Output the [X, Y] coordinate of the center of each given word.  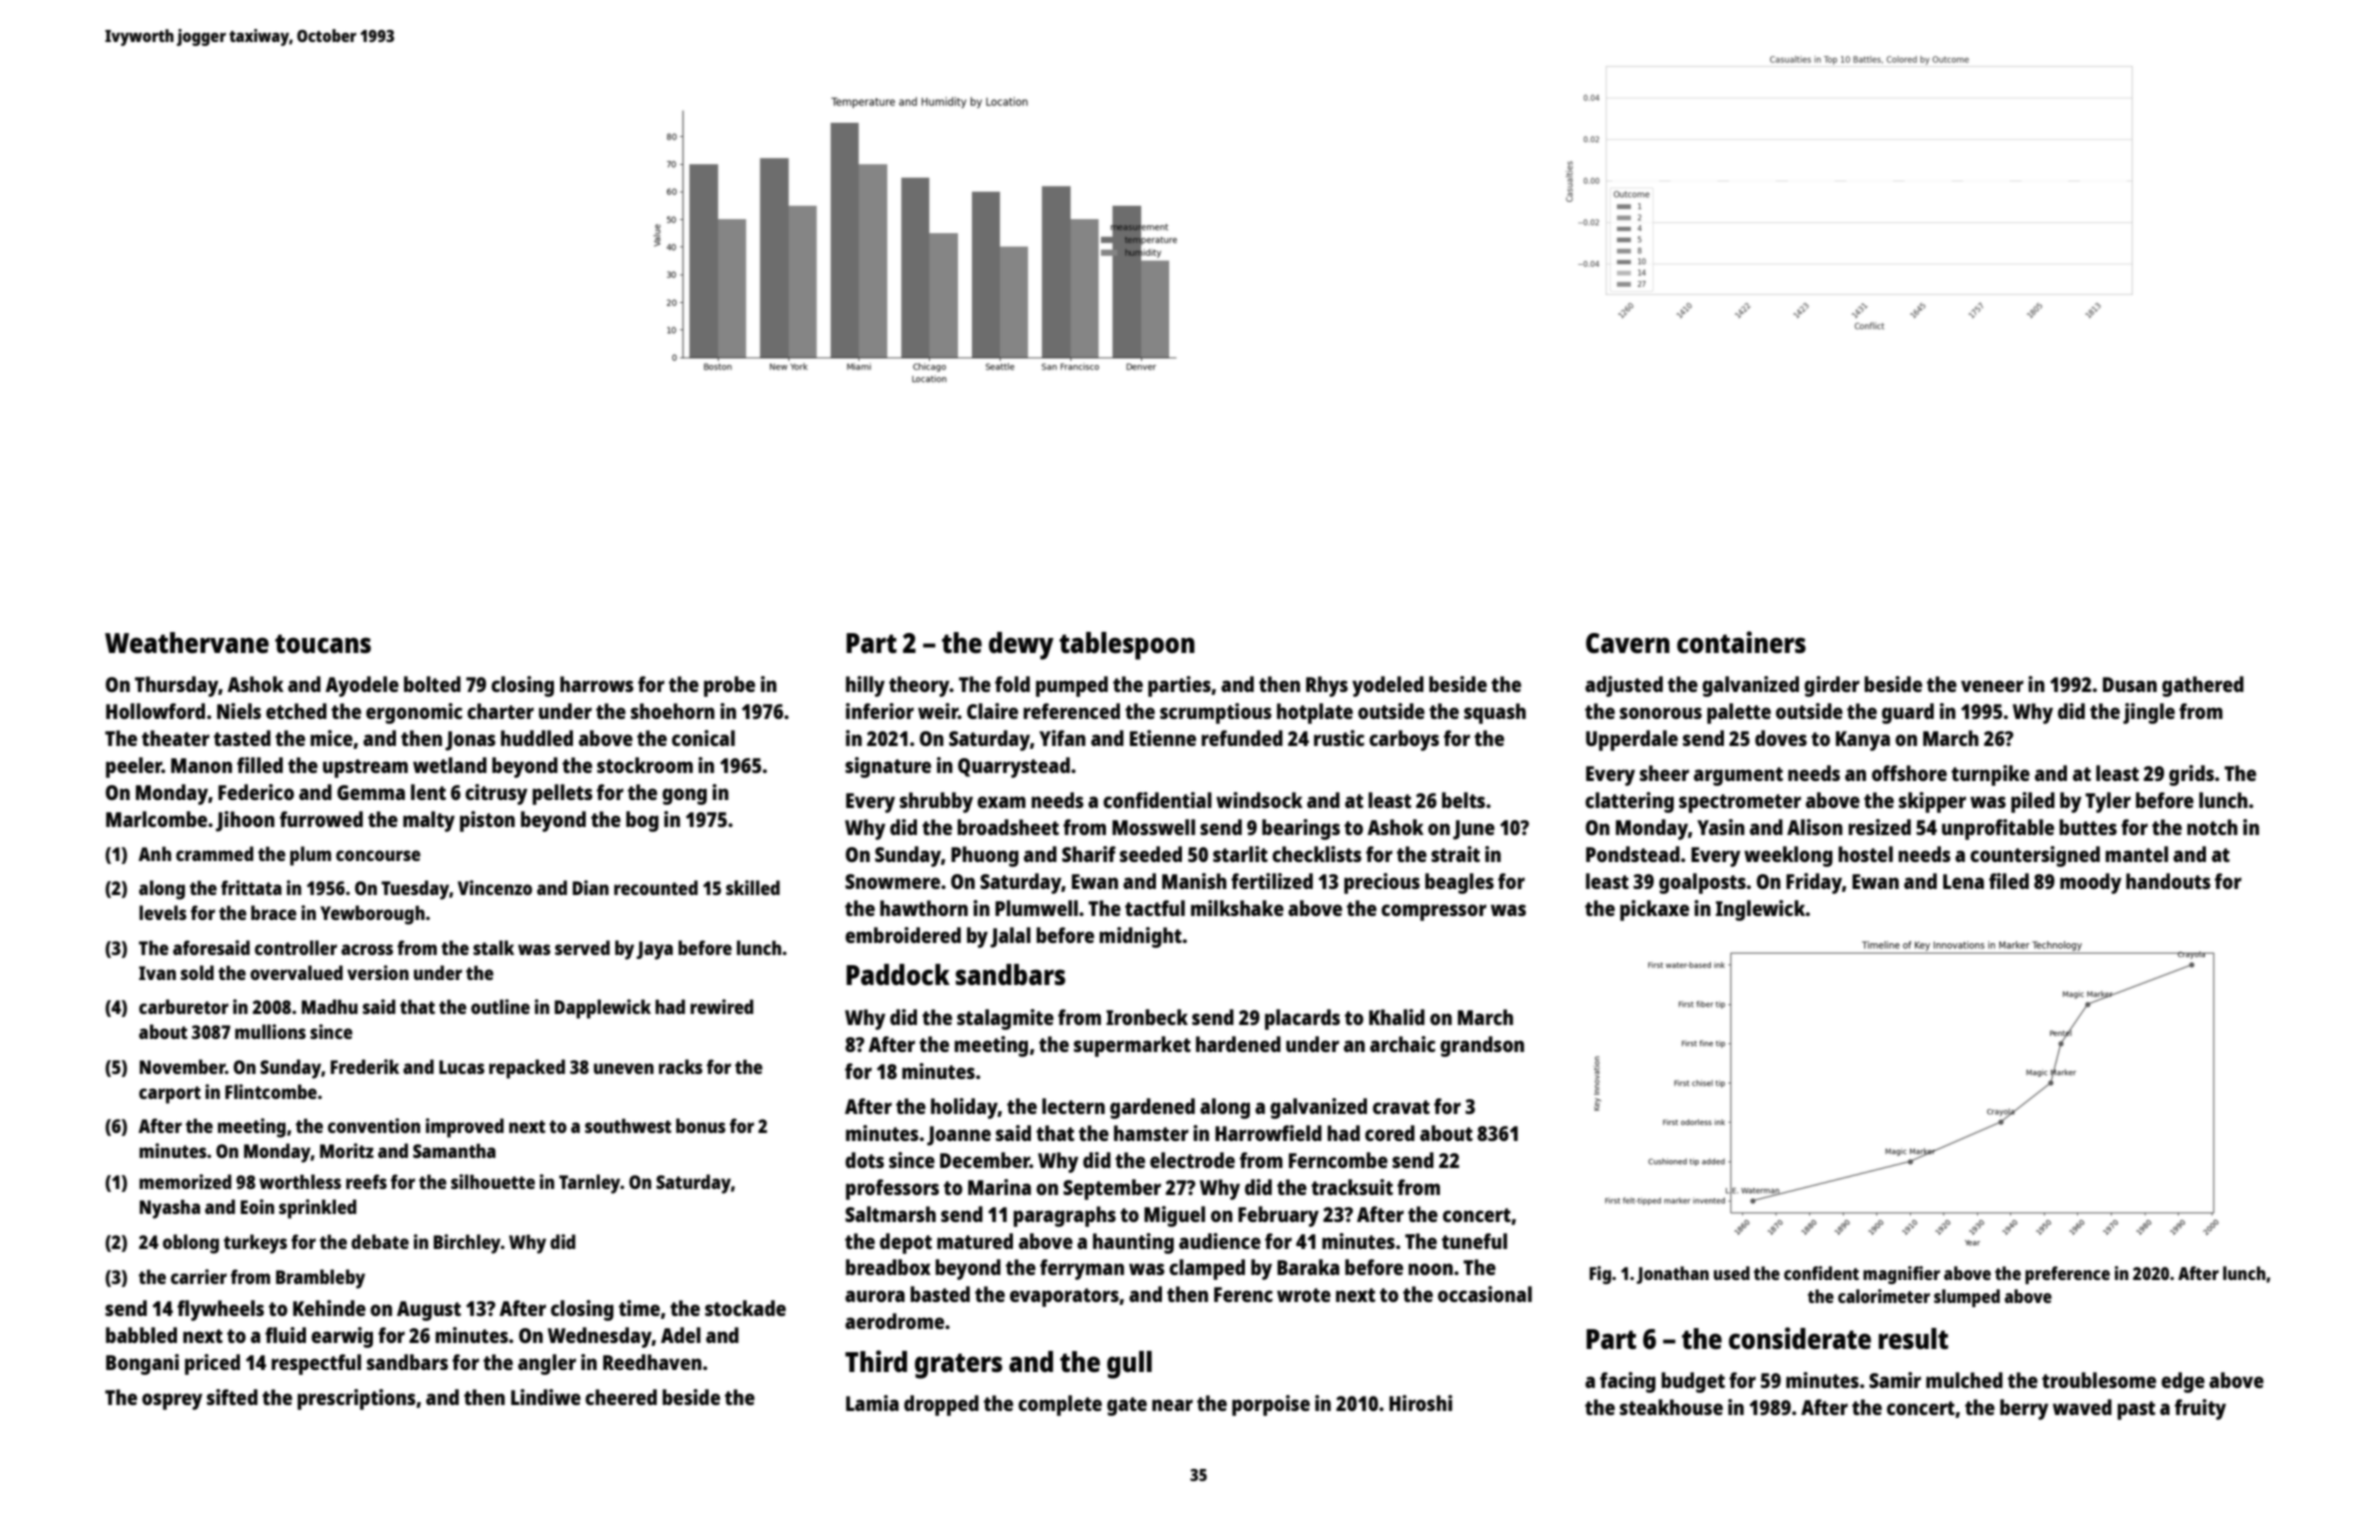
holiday [964, 1108]
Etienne [1163, 738]
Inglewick [1760, 910]
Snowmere [892, 881]
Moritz [347, 1150]
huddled [537, 738]
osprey [172, 1401]
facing [1628, 1382]
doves [1781, 738]
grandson [1482, 1046]
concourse [378, 855]
